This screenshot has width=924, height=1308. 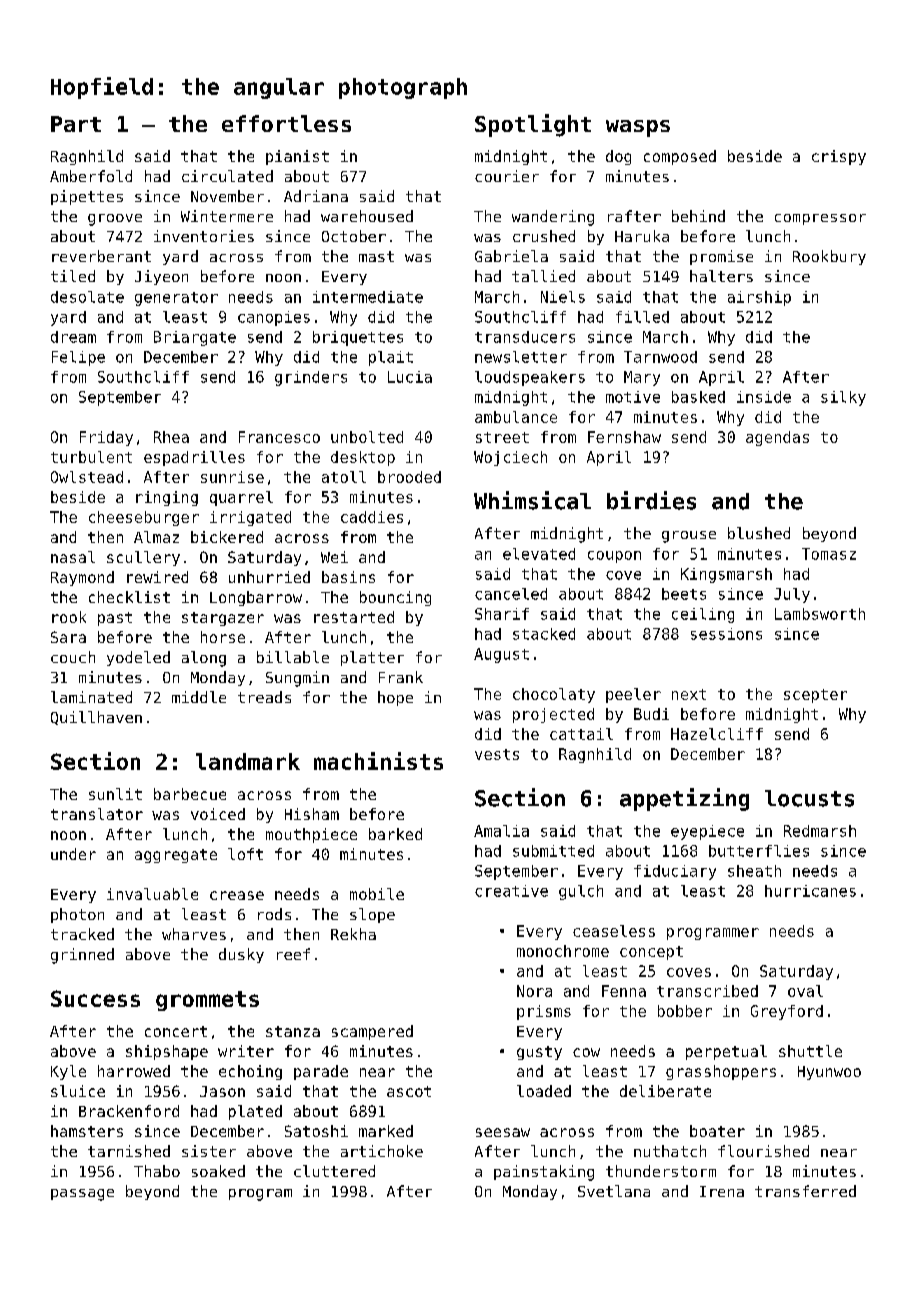 What do you see at coordinates (382, 1151) in the screenshot?
I see `artichoke` at bounding box center [382, 1151].
